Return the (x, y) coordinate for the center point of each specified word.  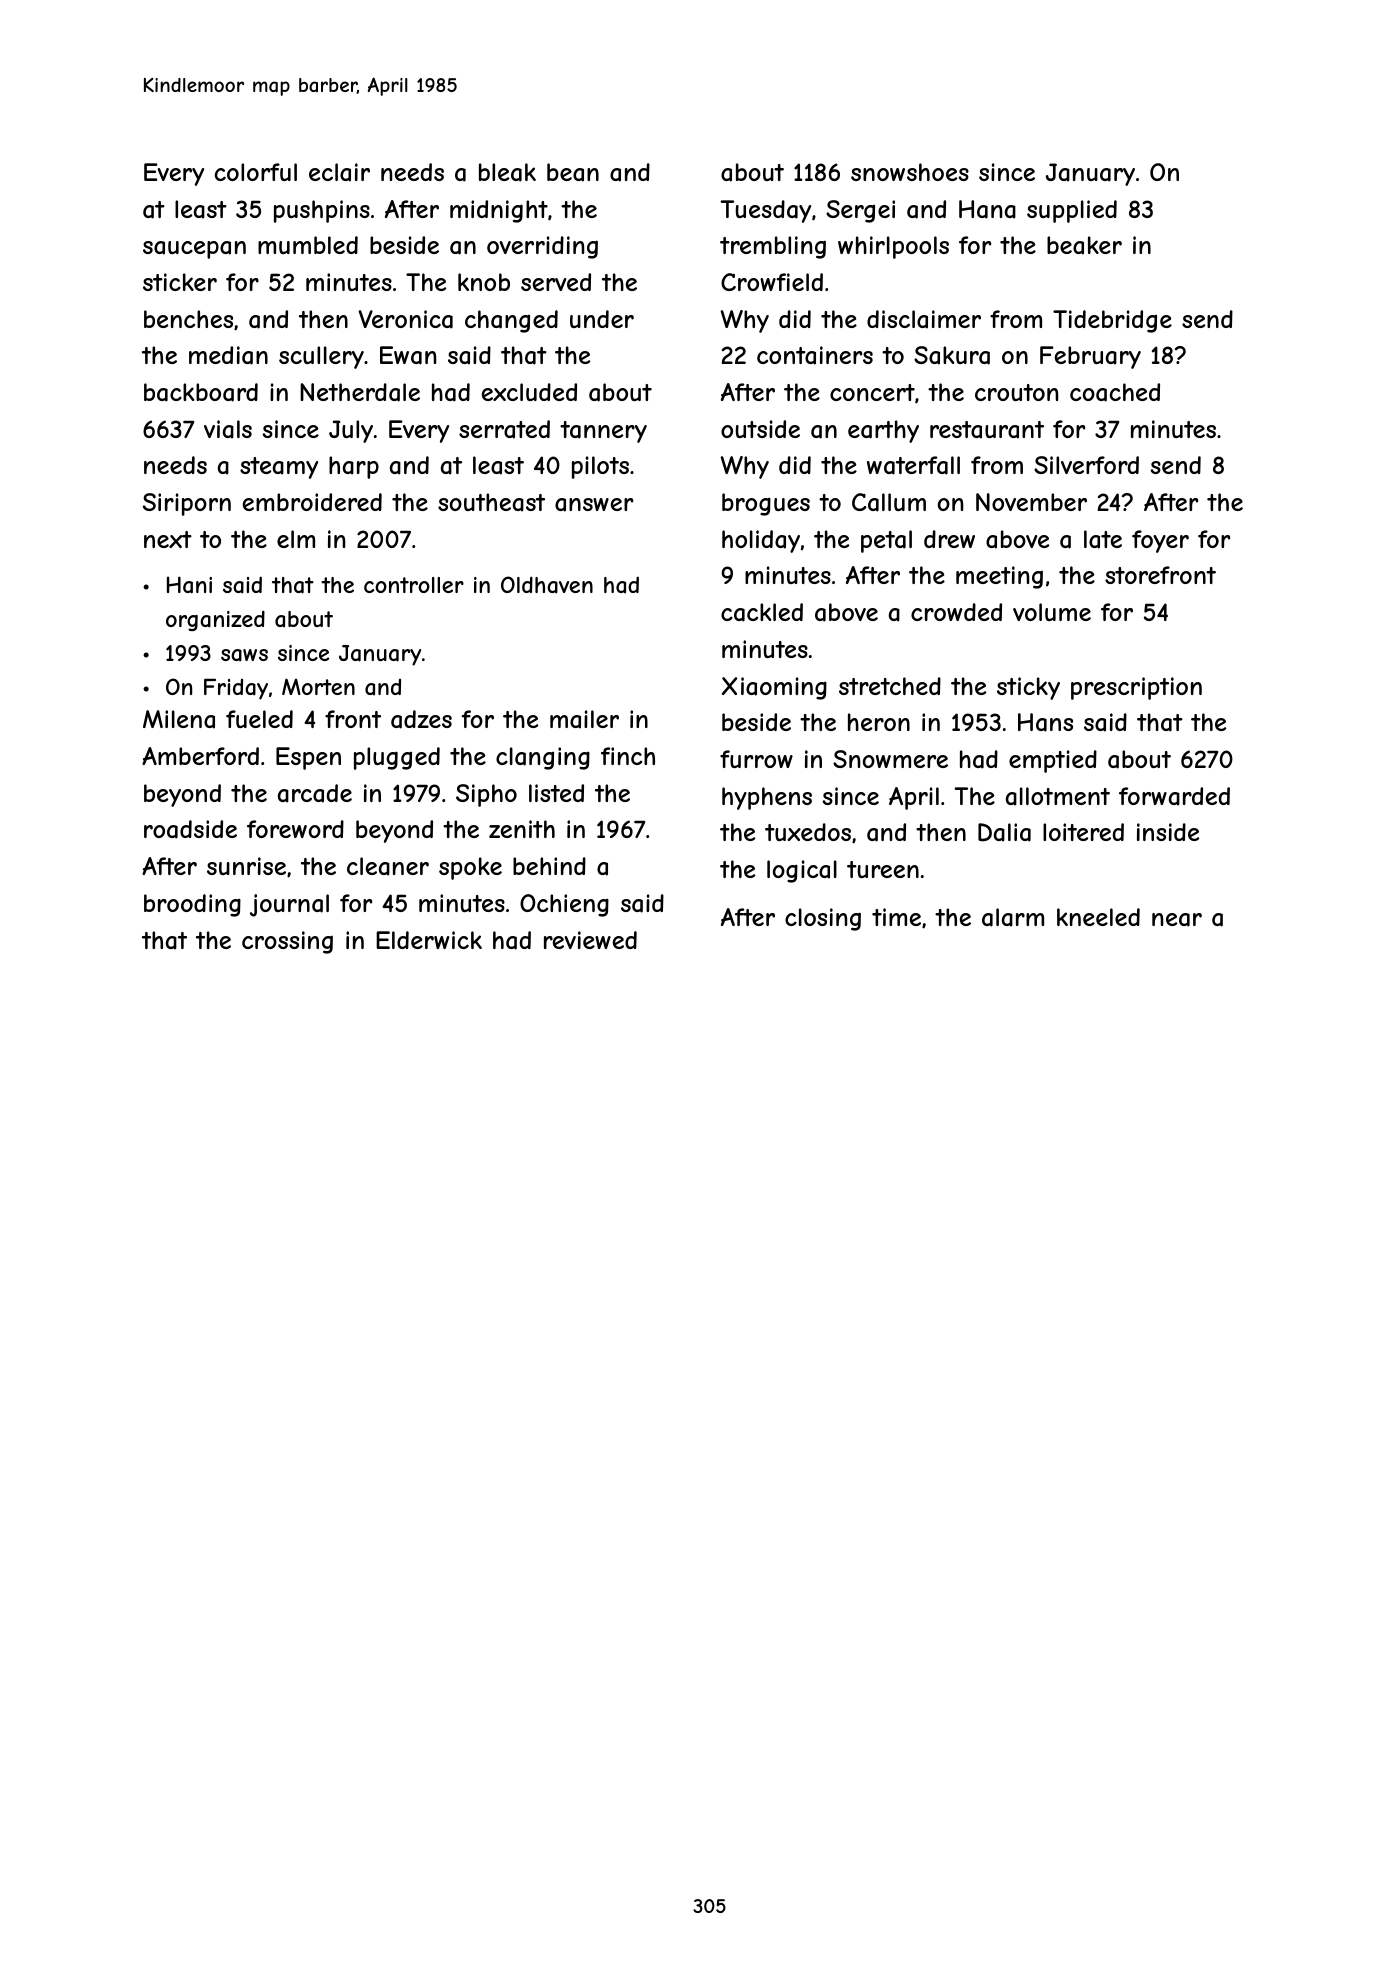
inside (1168, 832)
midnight (499, 211)
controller (414, 585)
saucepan (194, 250)
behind (549, 866)
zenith (522, 829)
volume (1052, 612)
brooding (192, 905)
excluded (529, 392)
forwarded (1174, 796)
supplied (1072, 211)
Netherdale (360, 392)
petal (886, 541)
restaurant (987, 430)
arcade (315, 793)
